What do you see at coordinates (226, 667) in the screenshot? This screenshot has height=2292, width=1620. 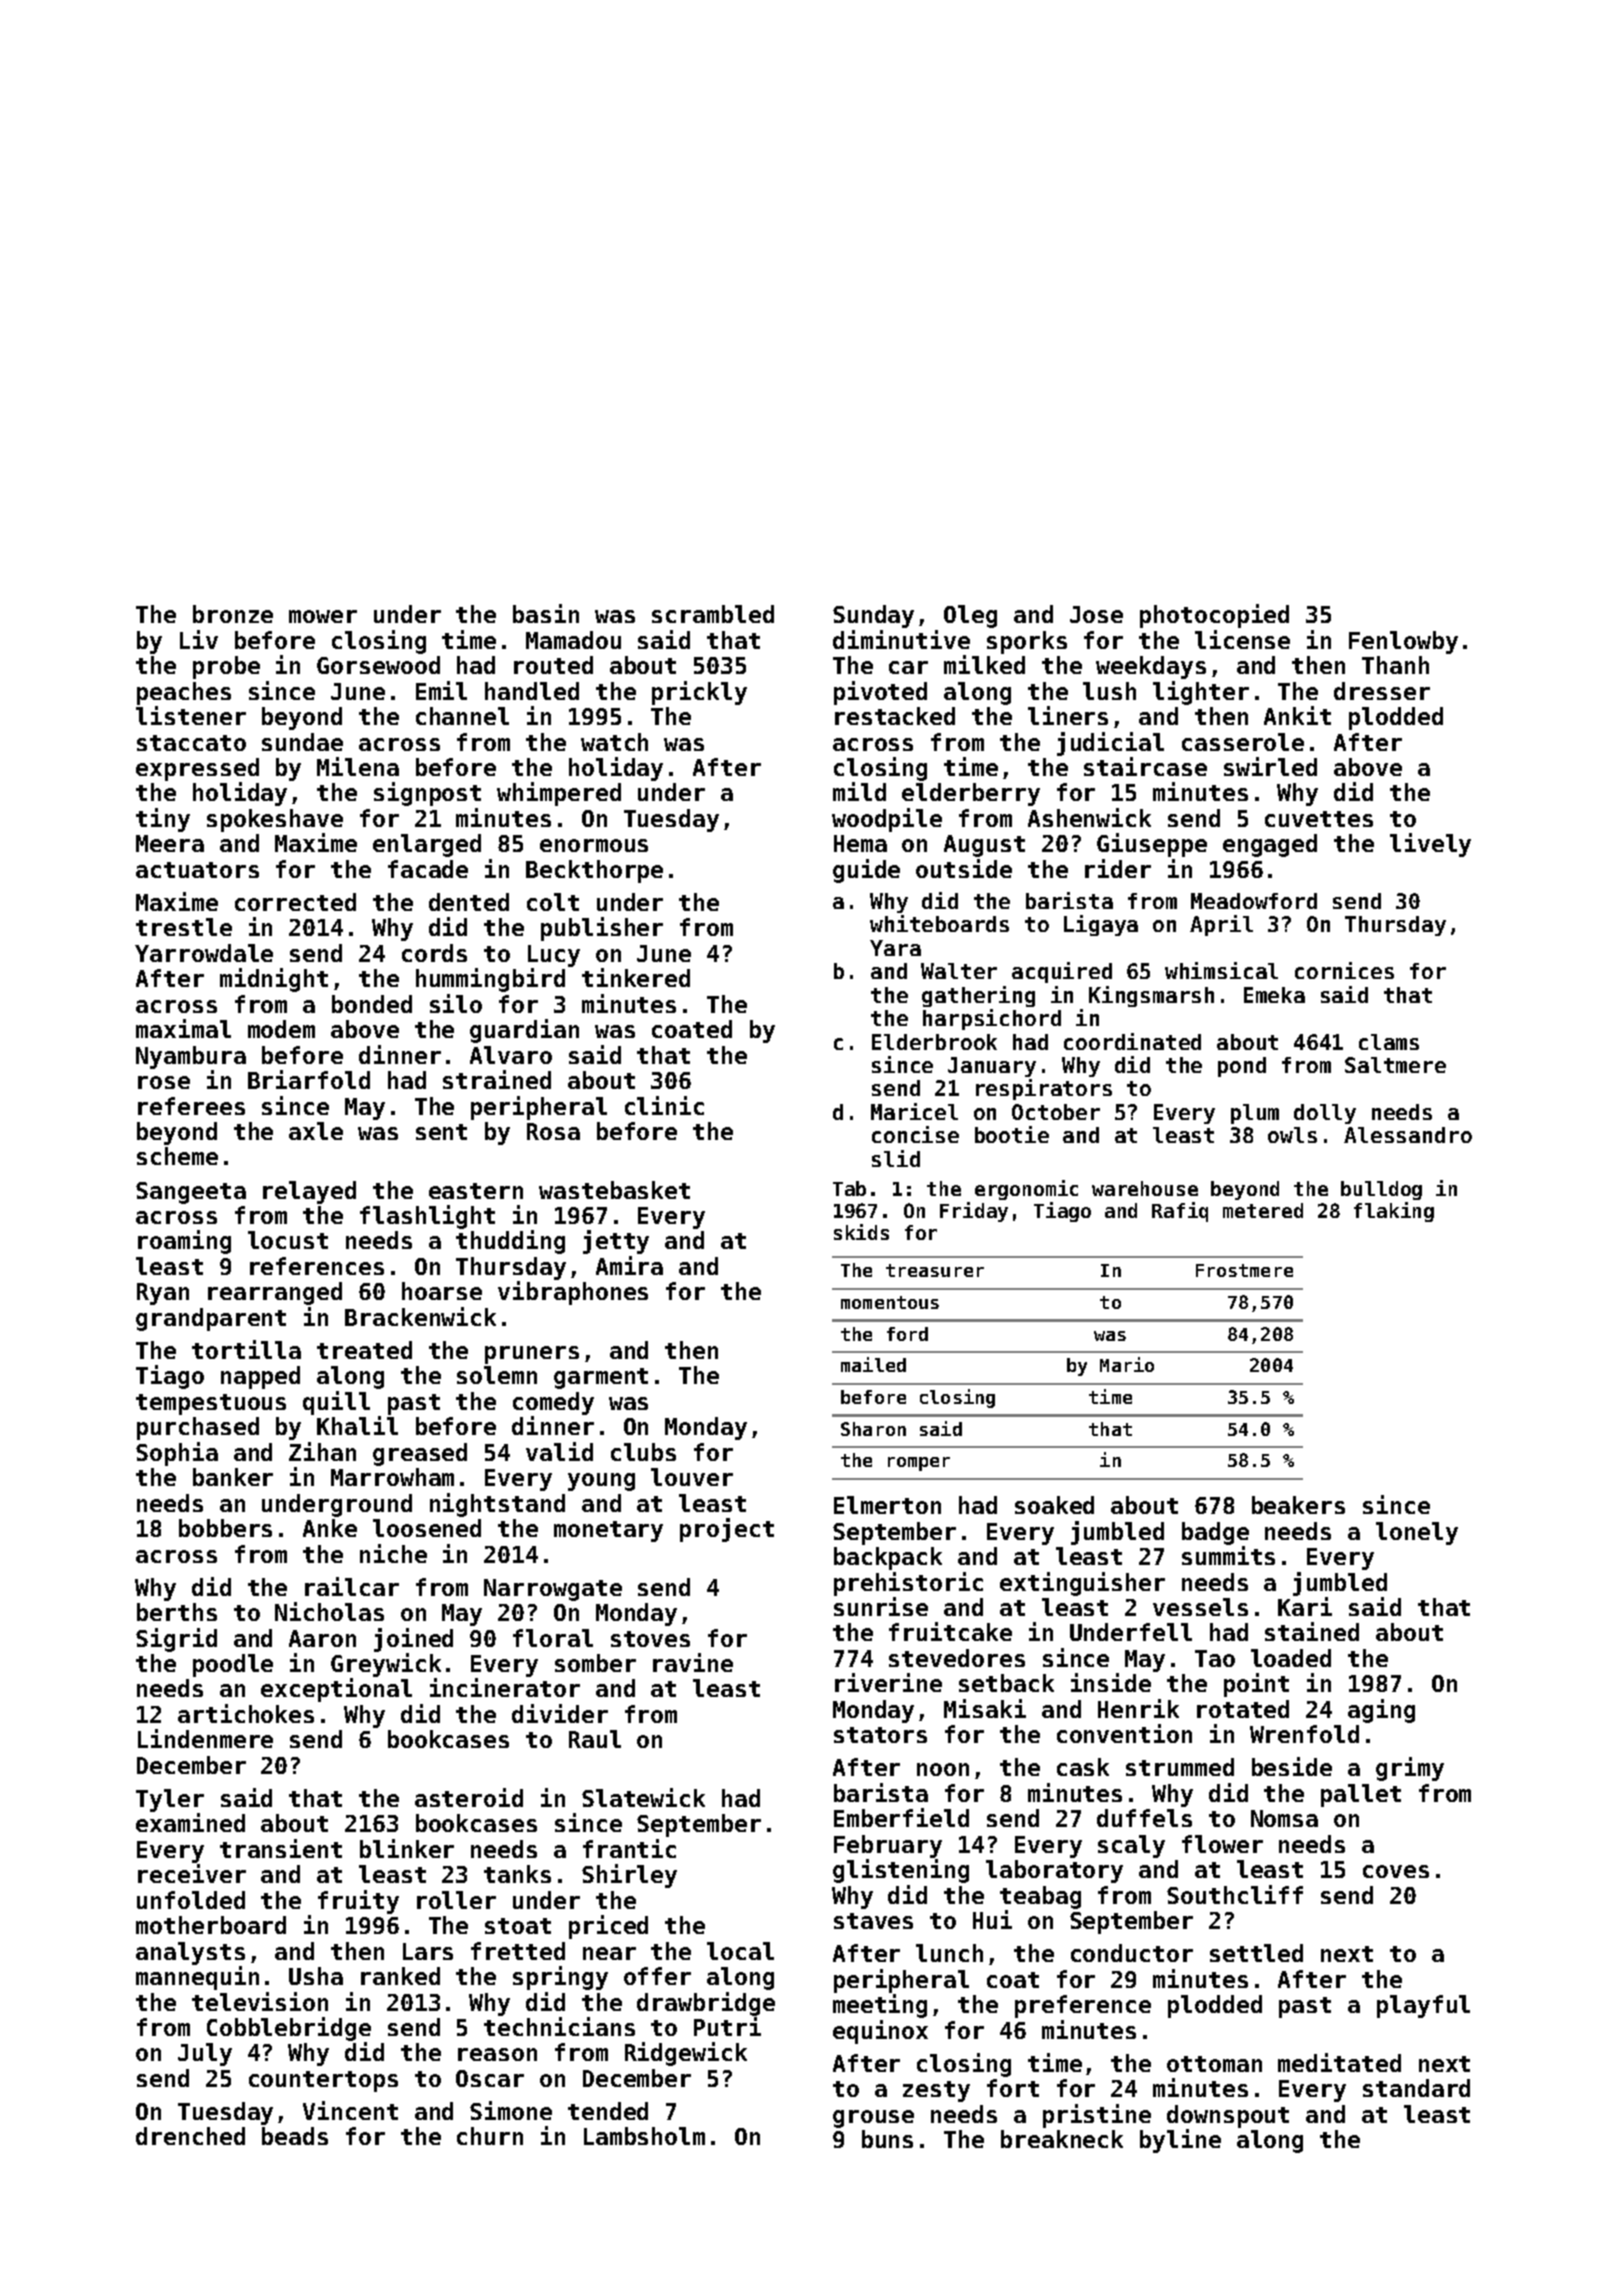 I see `probe` at bounding box center [226, 667].
